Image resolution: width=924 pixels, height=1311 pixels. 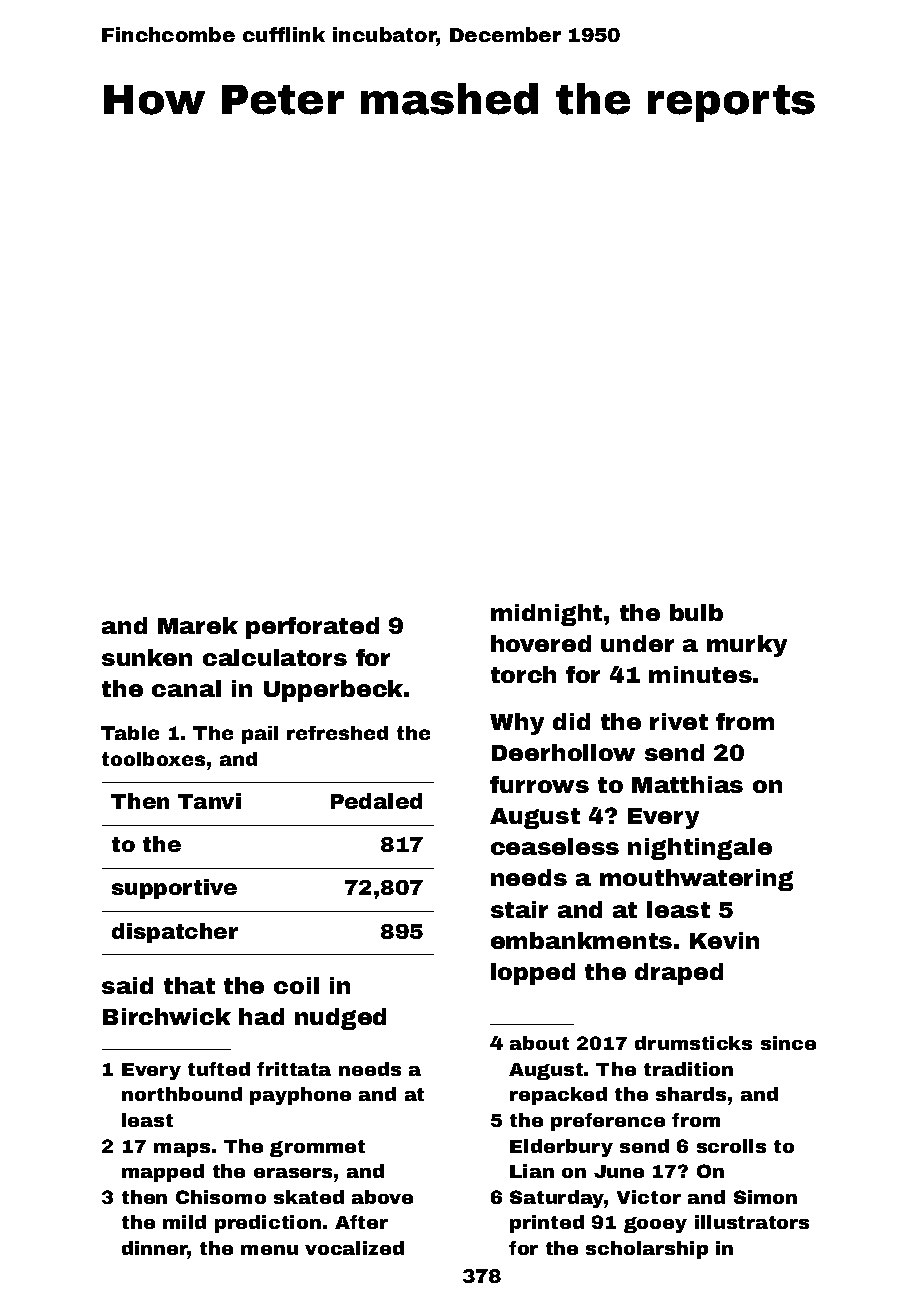 What do you see at coordinates (696, 880) in the screenshot?
I see `mouthwatering` at bounding box center [696, 880].
